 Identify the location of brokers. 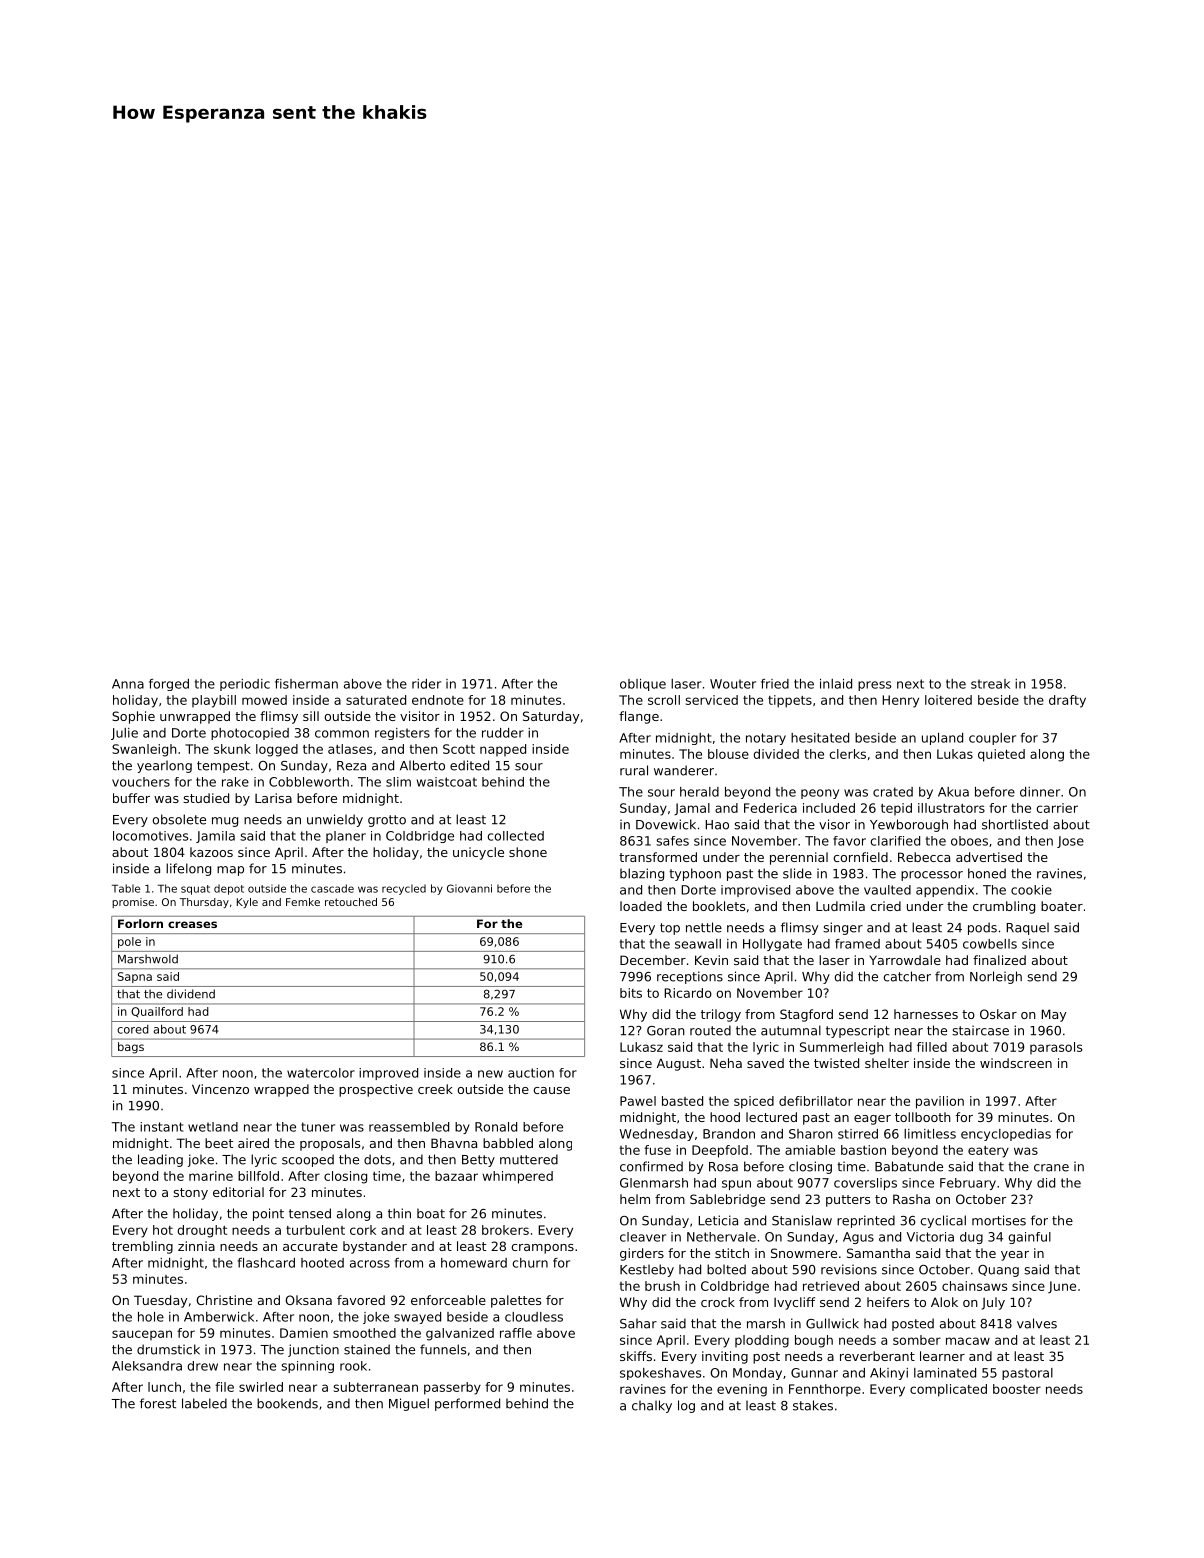
(505, 1230).
